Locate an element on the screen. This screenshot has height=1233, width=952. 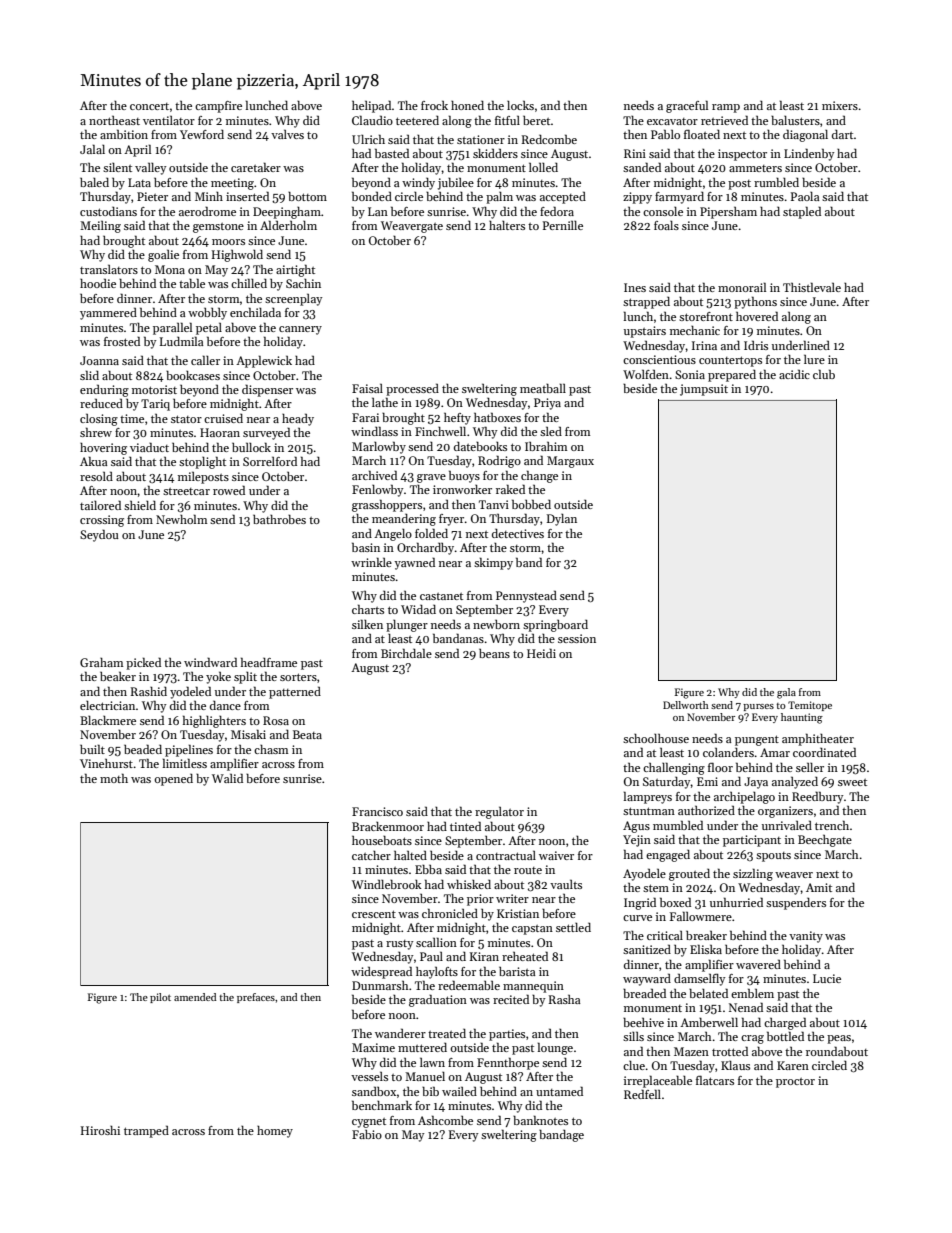
schoolhouse is located at coordinates (656, 738).
